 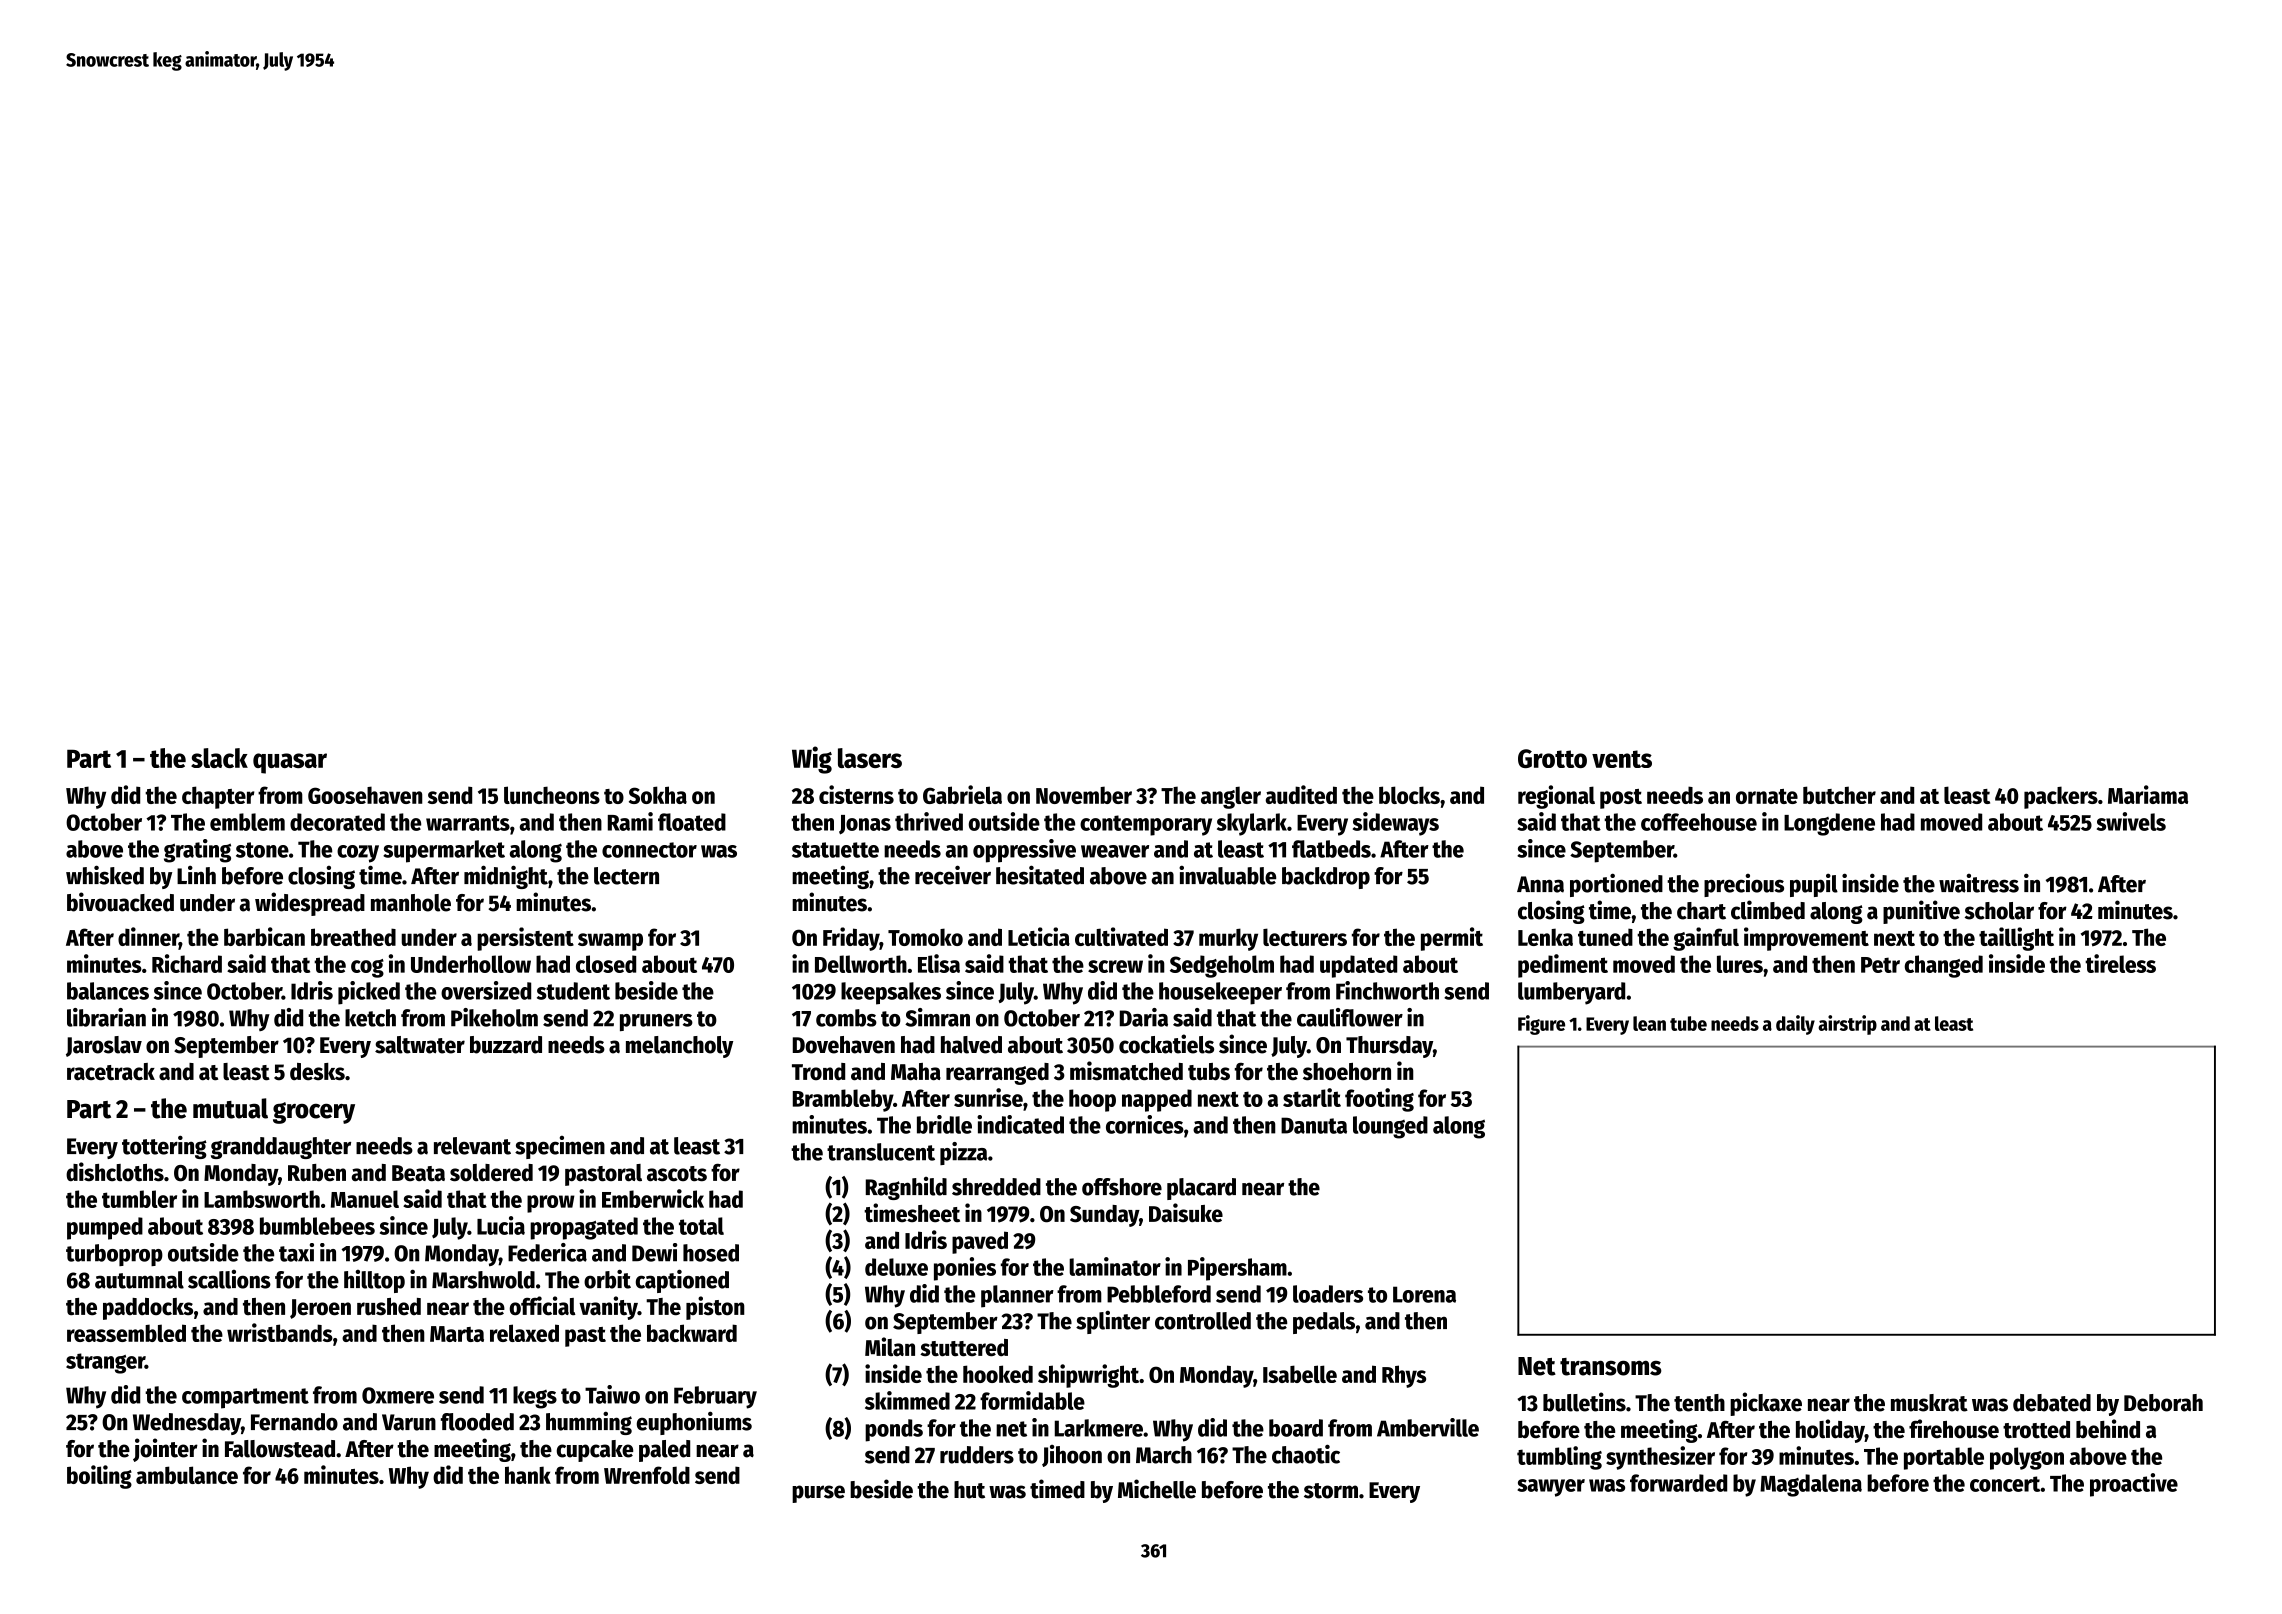 What do you see at coordinates (457, 1334) in the screenshot?
I see `Marta` at bounding box center [457, 1334].
